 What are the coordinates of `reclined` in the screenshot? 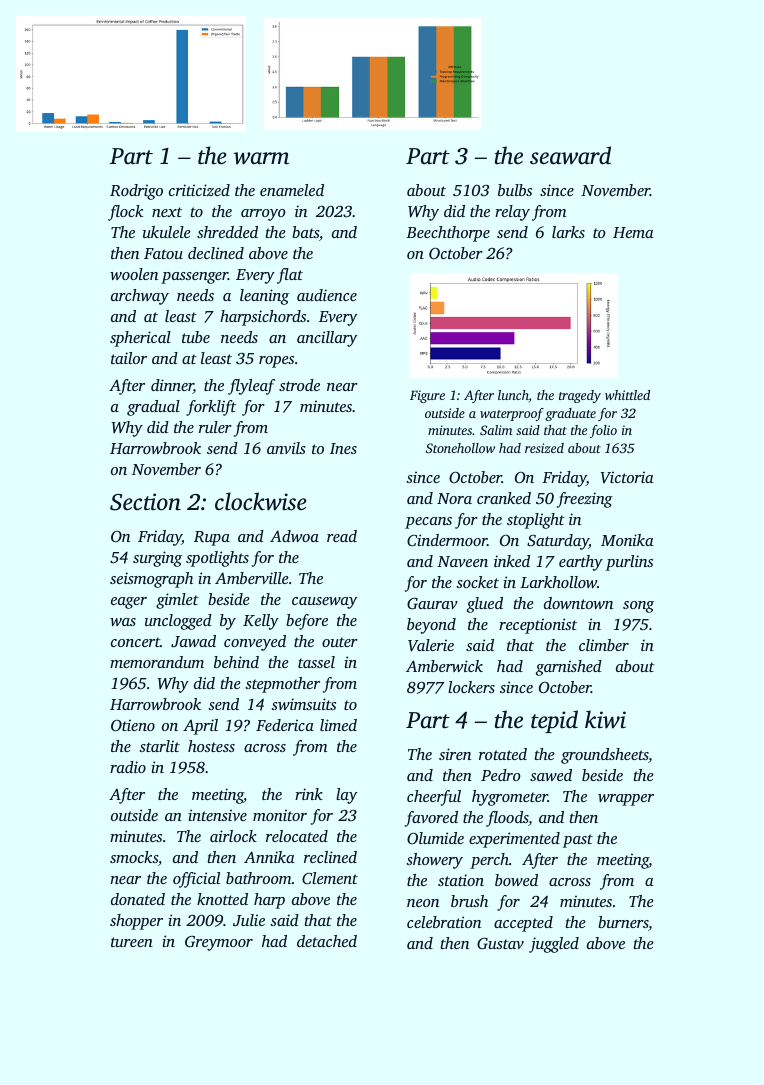 It's located at (330, 857).
